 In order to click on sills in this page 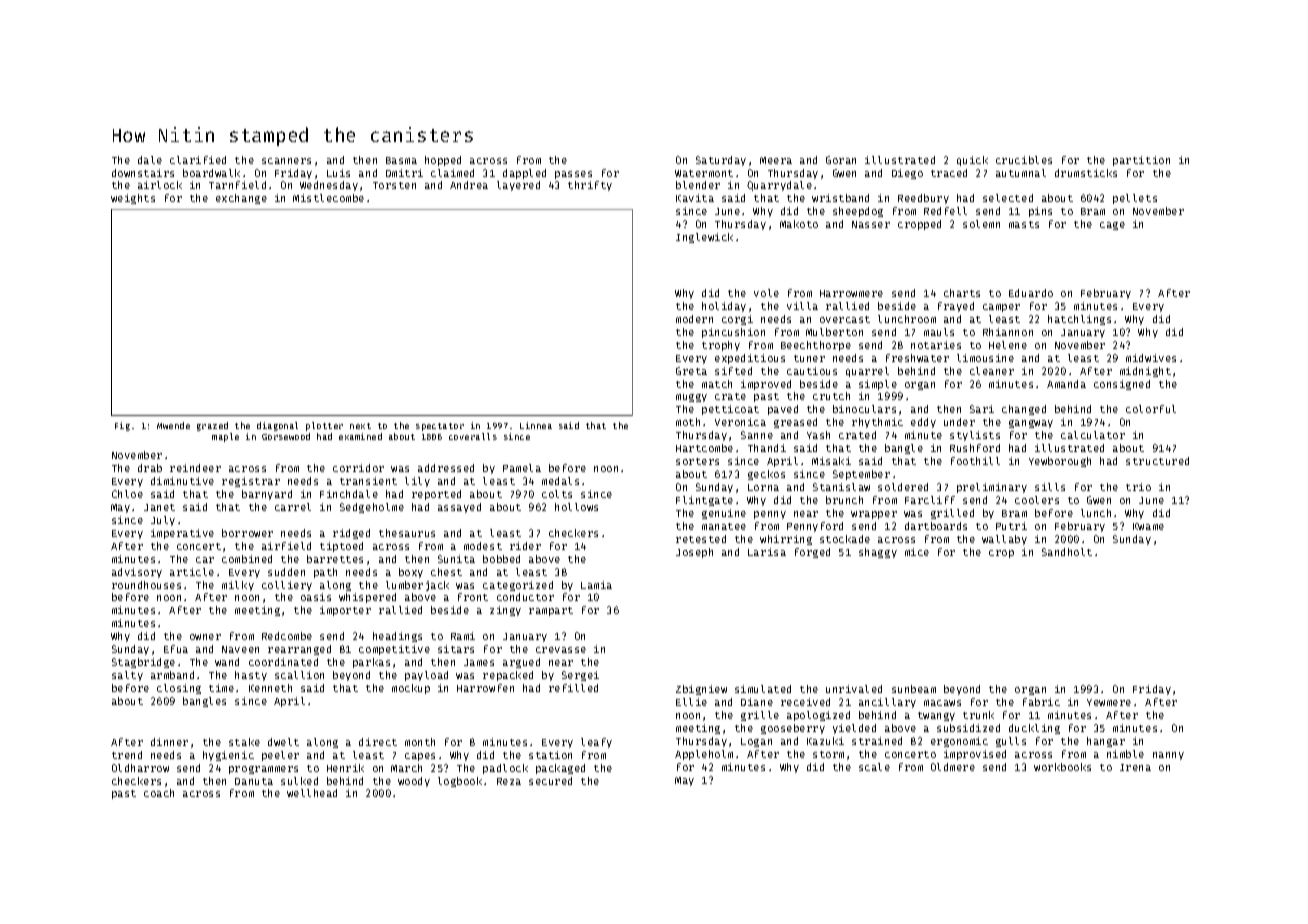, I will do `click(1050, 487)`.
